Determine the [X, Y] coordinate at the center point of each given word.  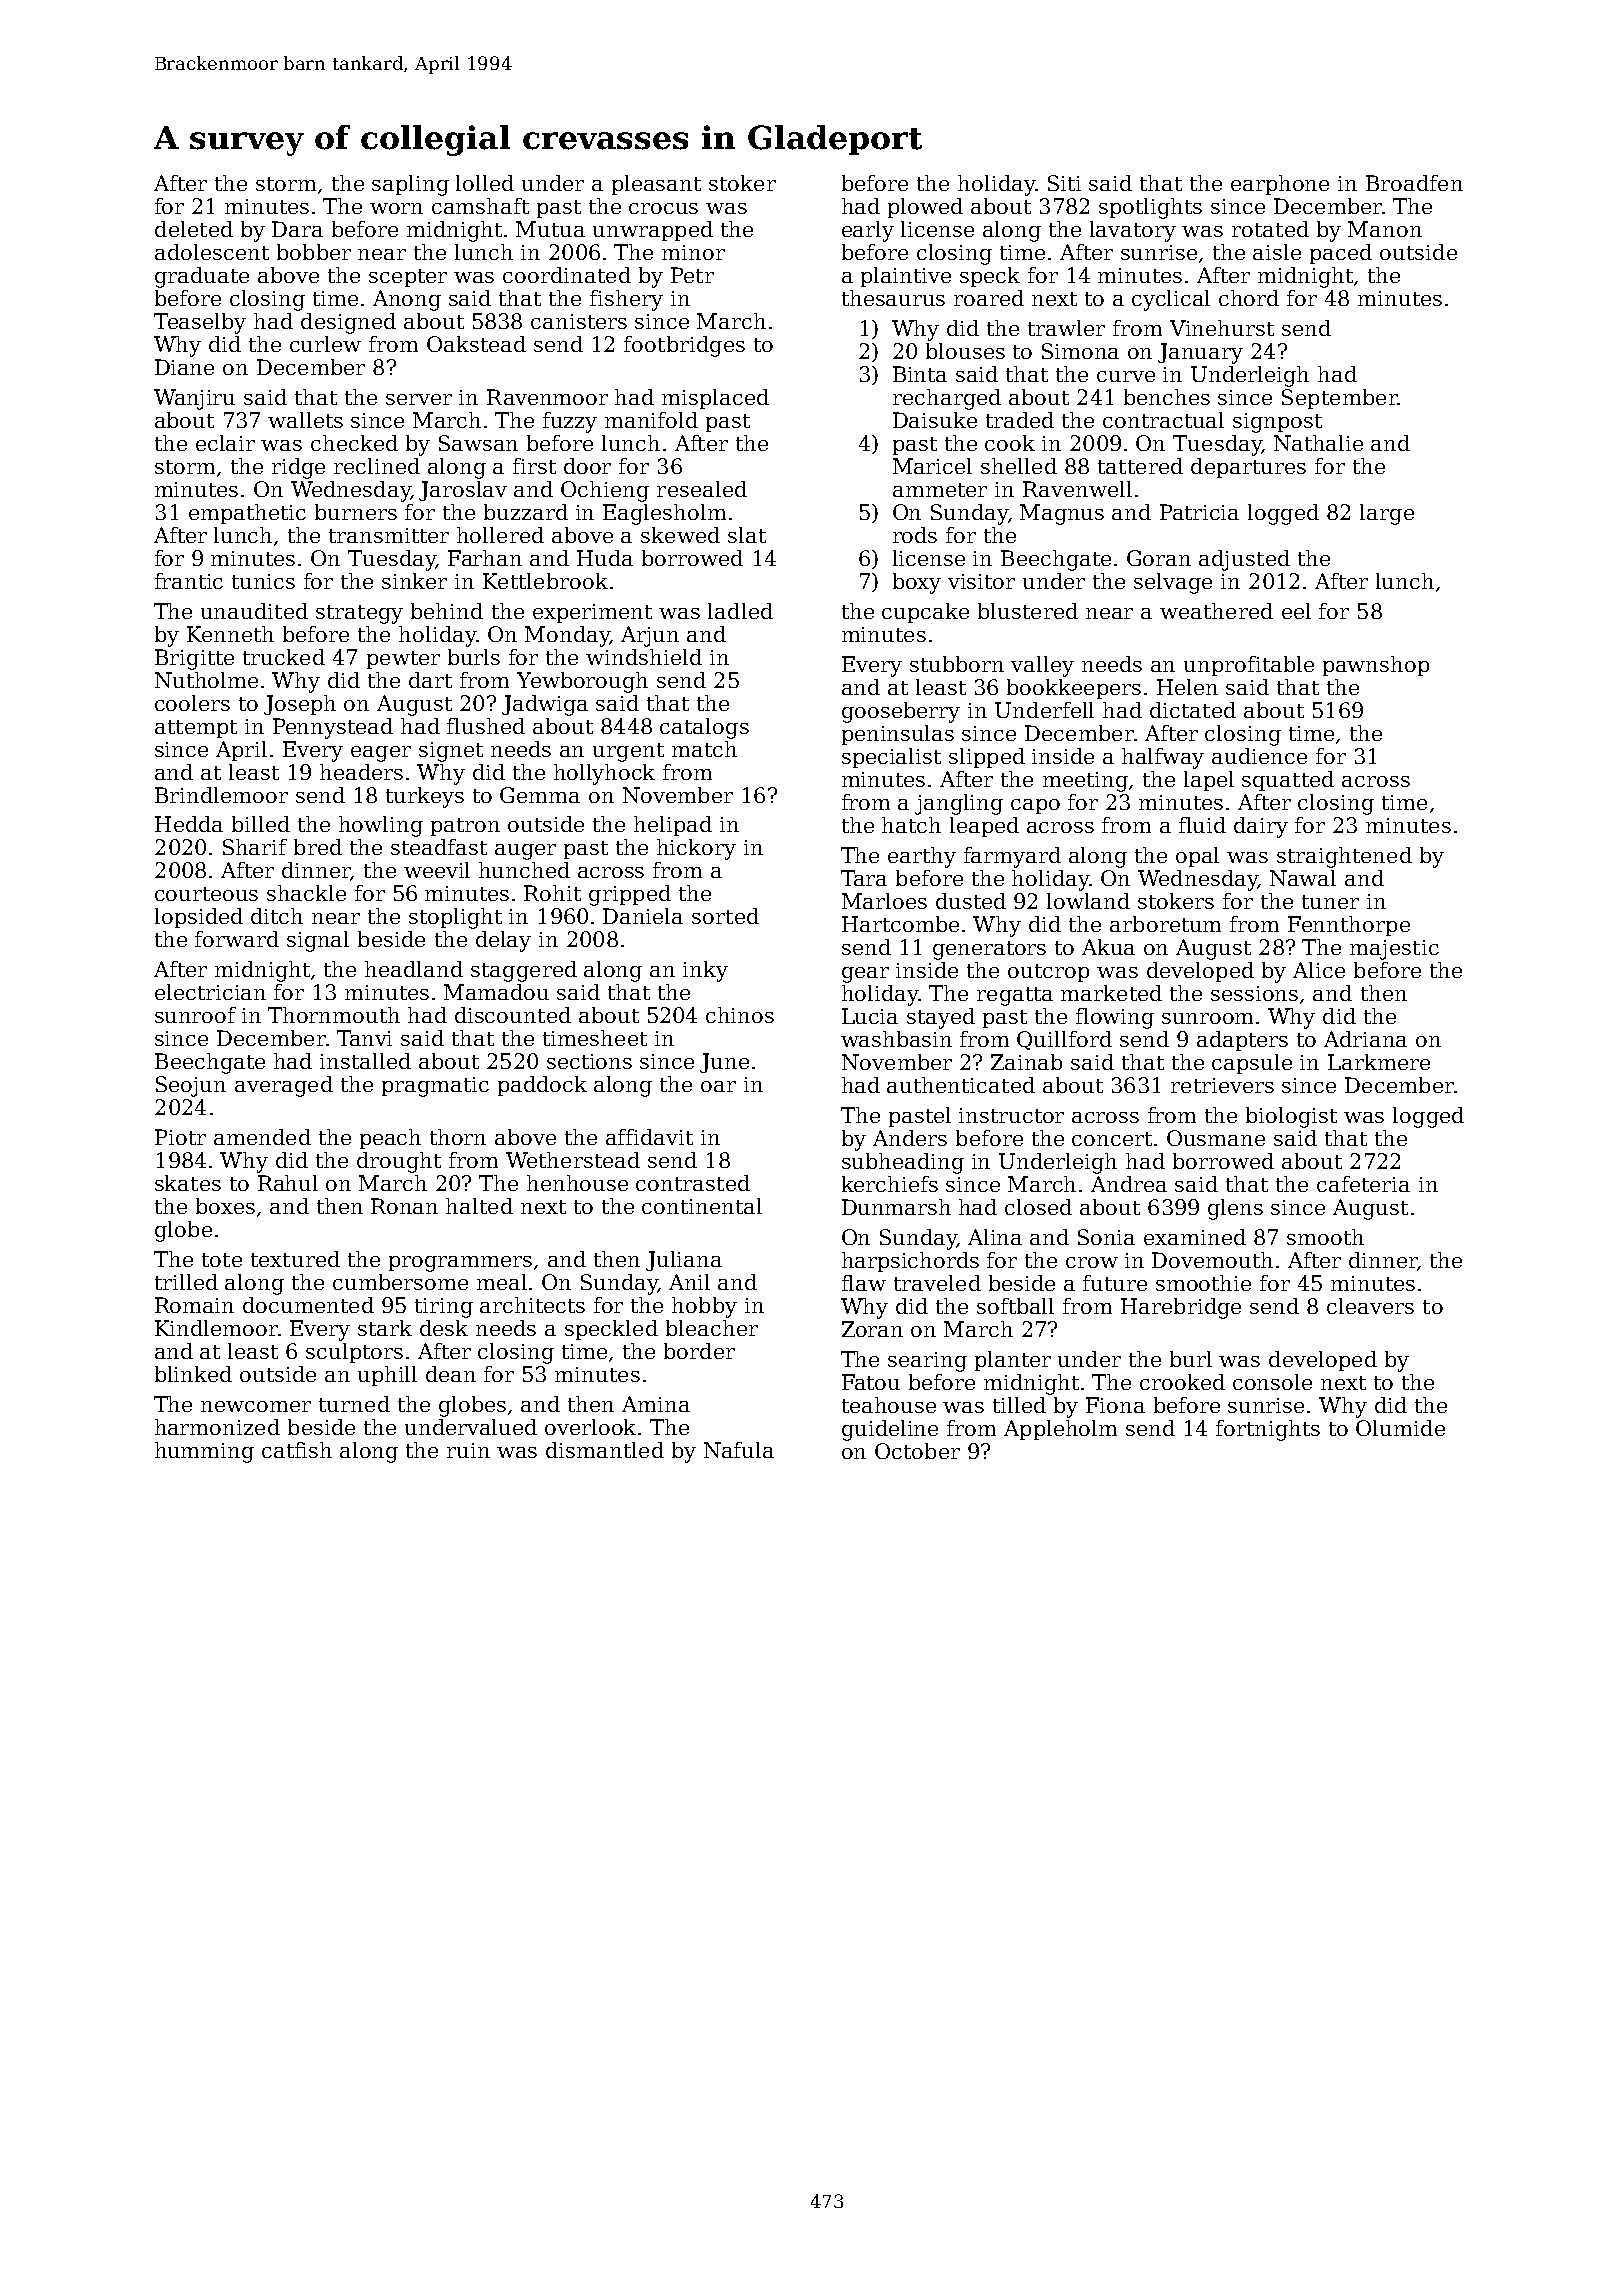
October [917, 1451]
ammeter [940, 490]
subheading [903, 1163]
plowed [925, 208]
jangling [959, 804]
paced [1341, 254]
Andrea [1129, 1184]
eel [1296, 611]
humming [204, 1452]
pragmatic [435, 1087]
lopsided [199, 918]
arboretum [1165, 924]
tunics [263, 581]
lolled [485, 183]
